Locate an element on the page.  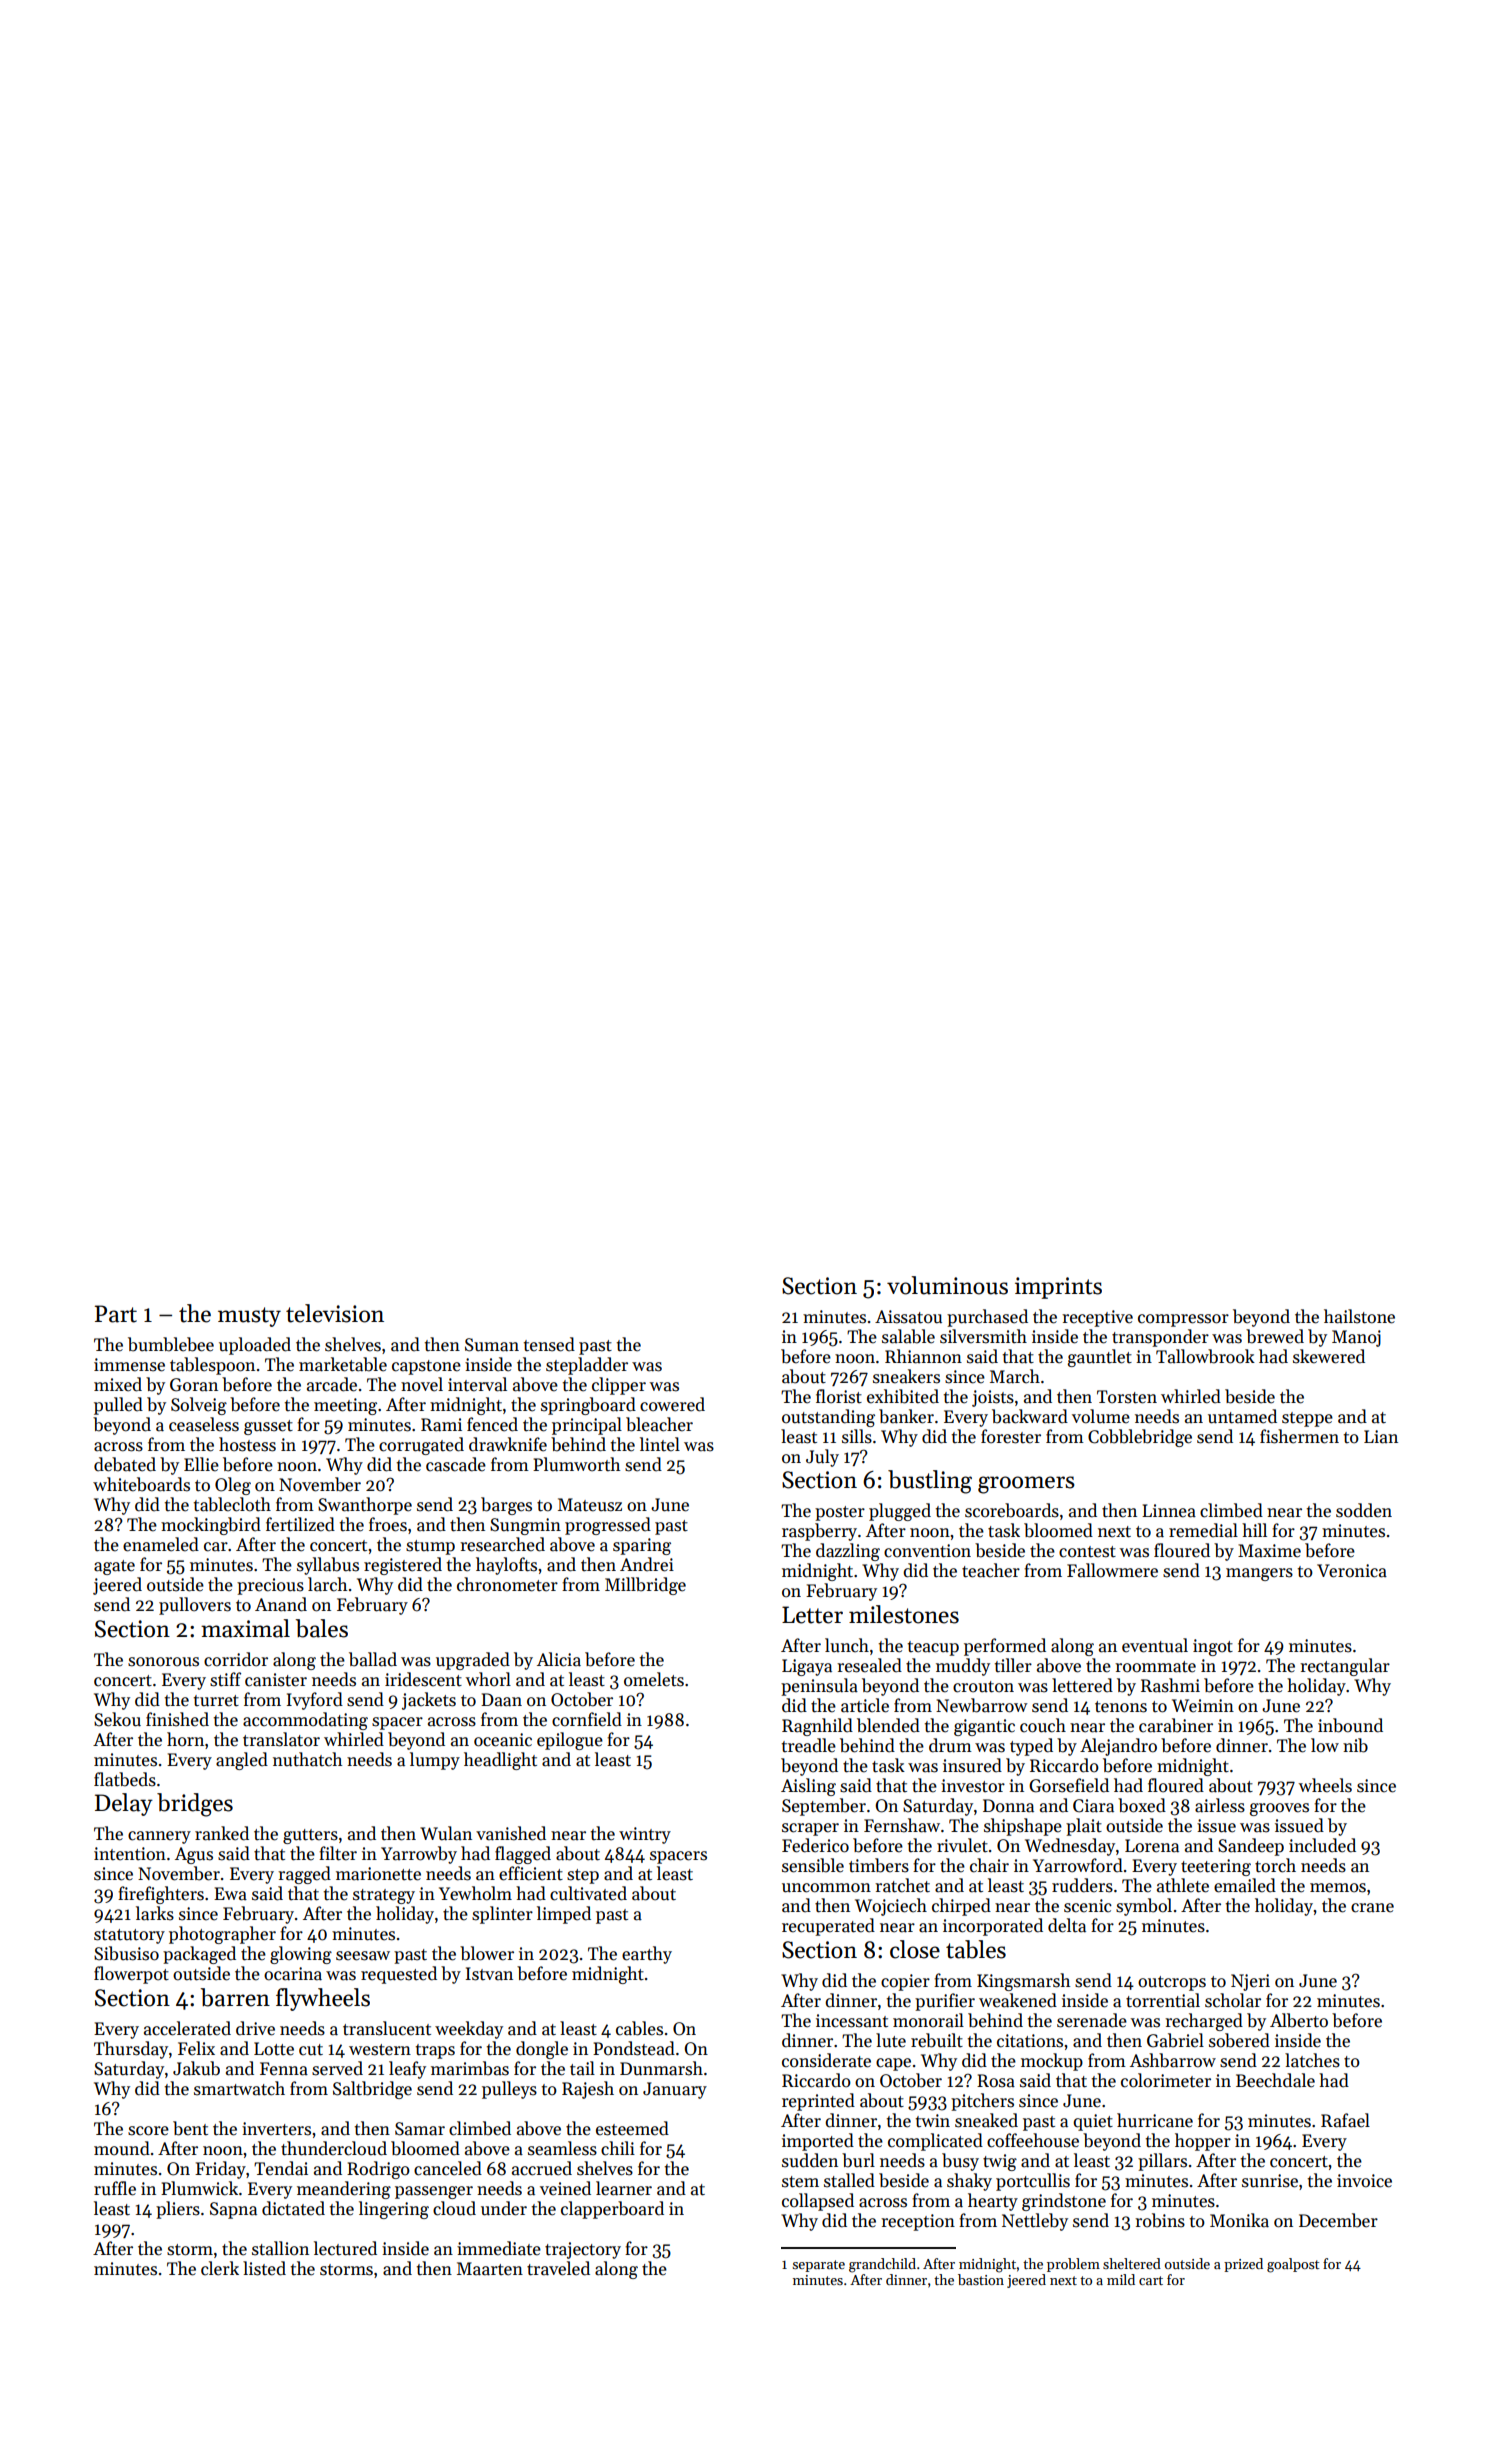
bent is located at coordinates (190, 2128).
